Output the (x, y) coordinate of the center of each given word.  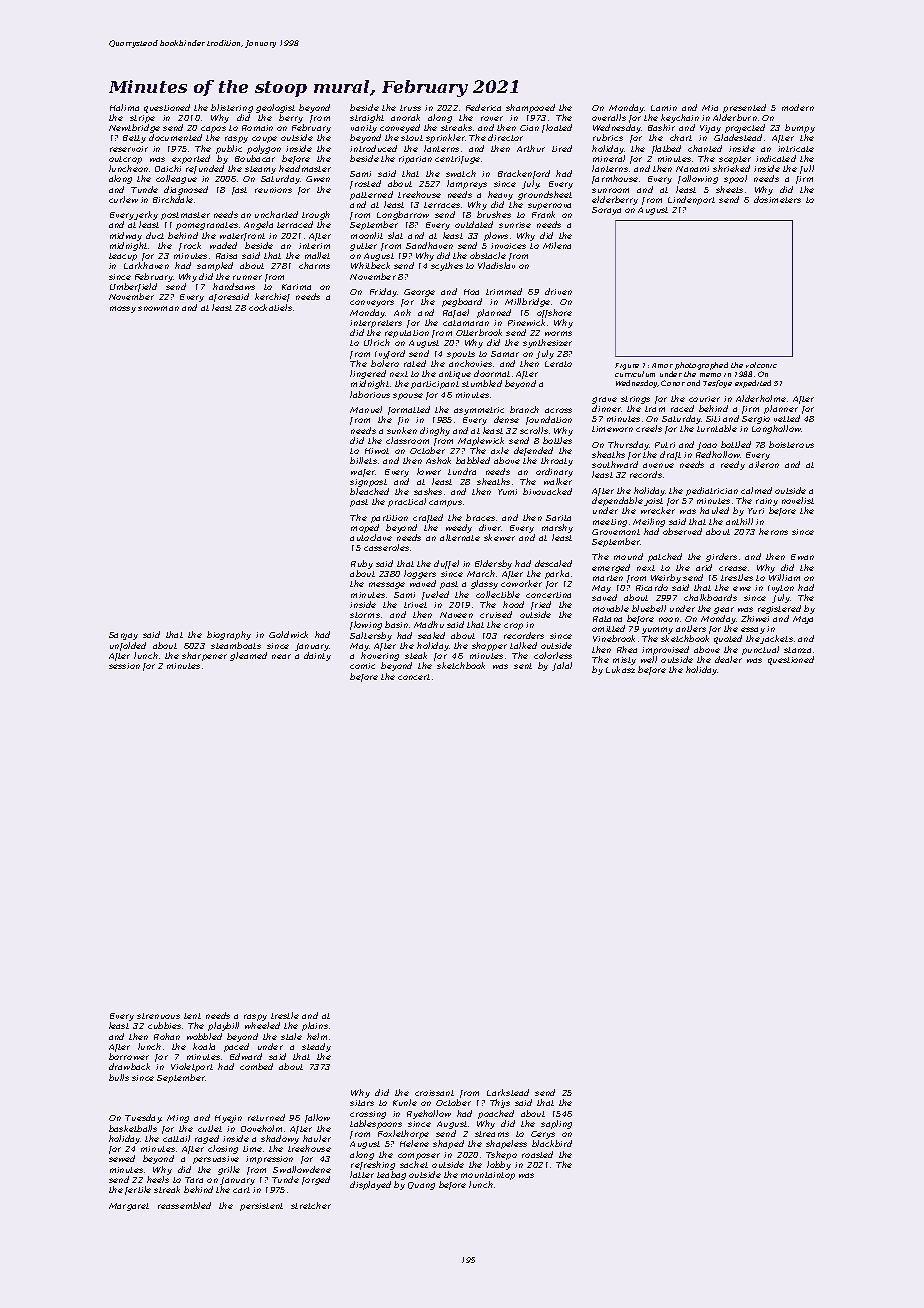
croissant (434, 1093)
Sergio (756, 420)
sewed (122, 1158)
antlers (691, 628)
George (419, 293)
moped (365, 528)
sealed (431, 635)
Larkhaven (146, 266)
